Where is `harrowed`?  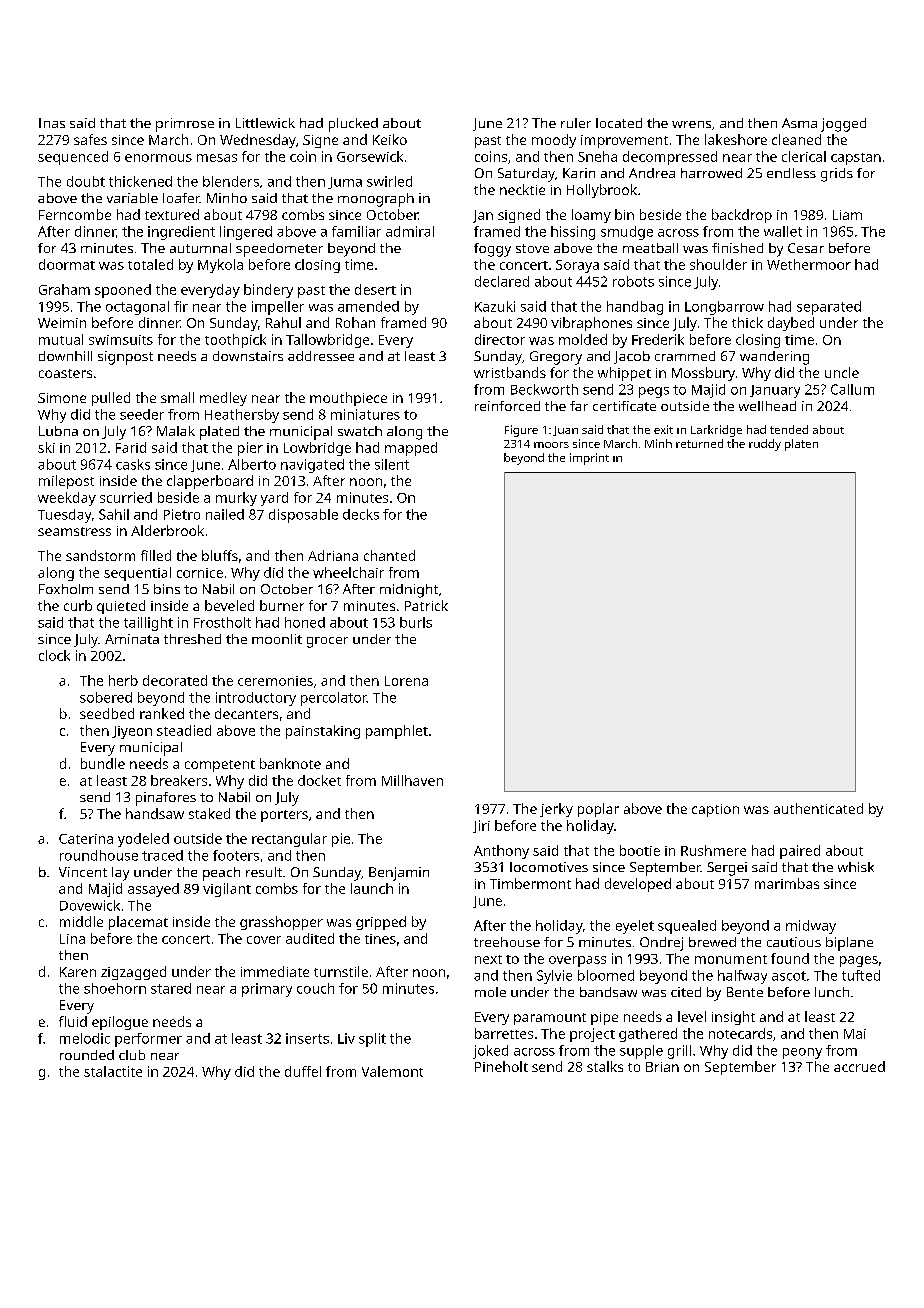 harrowed is located at coordinates (711, 173).
